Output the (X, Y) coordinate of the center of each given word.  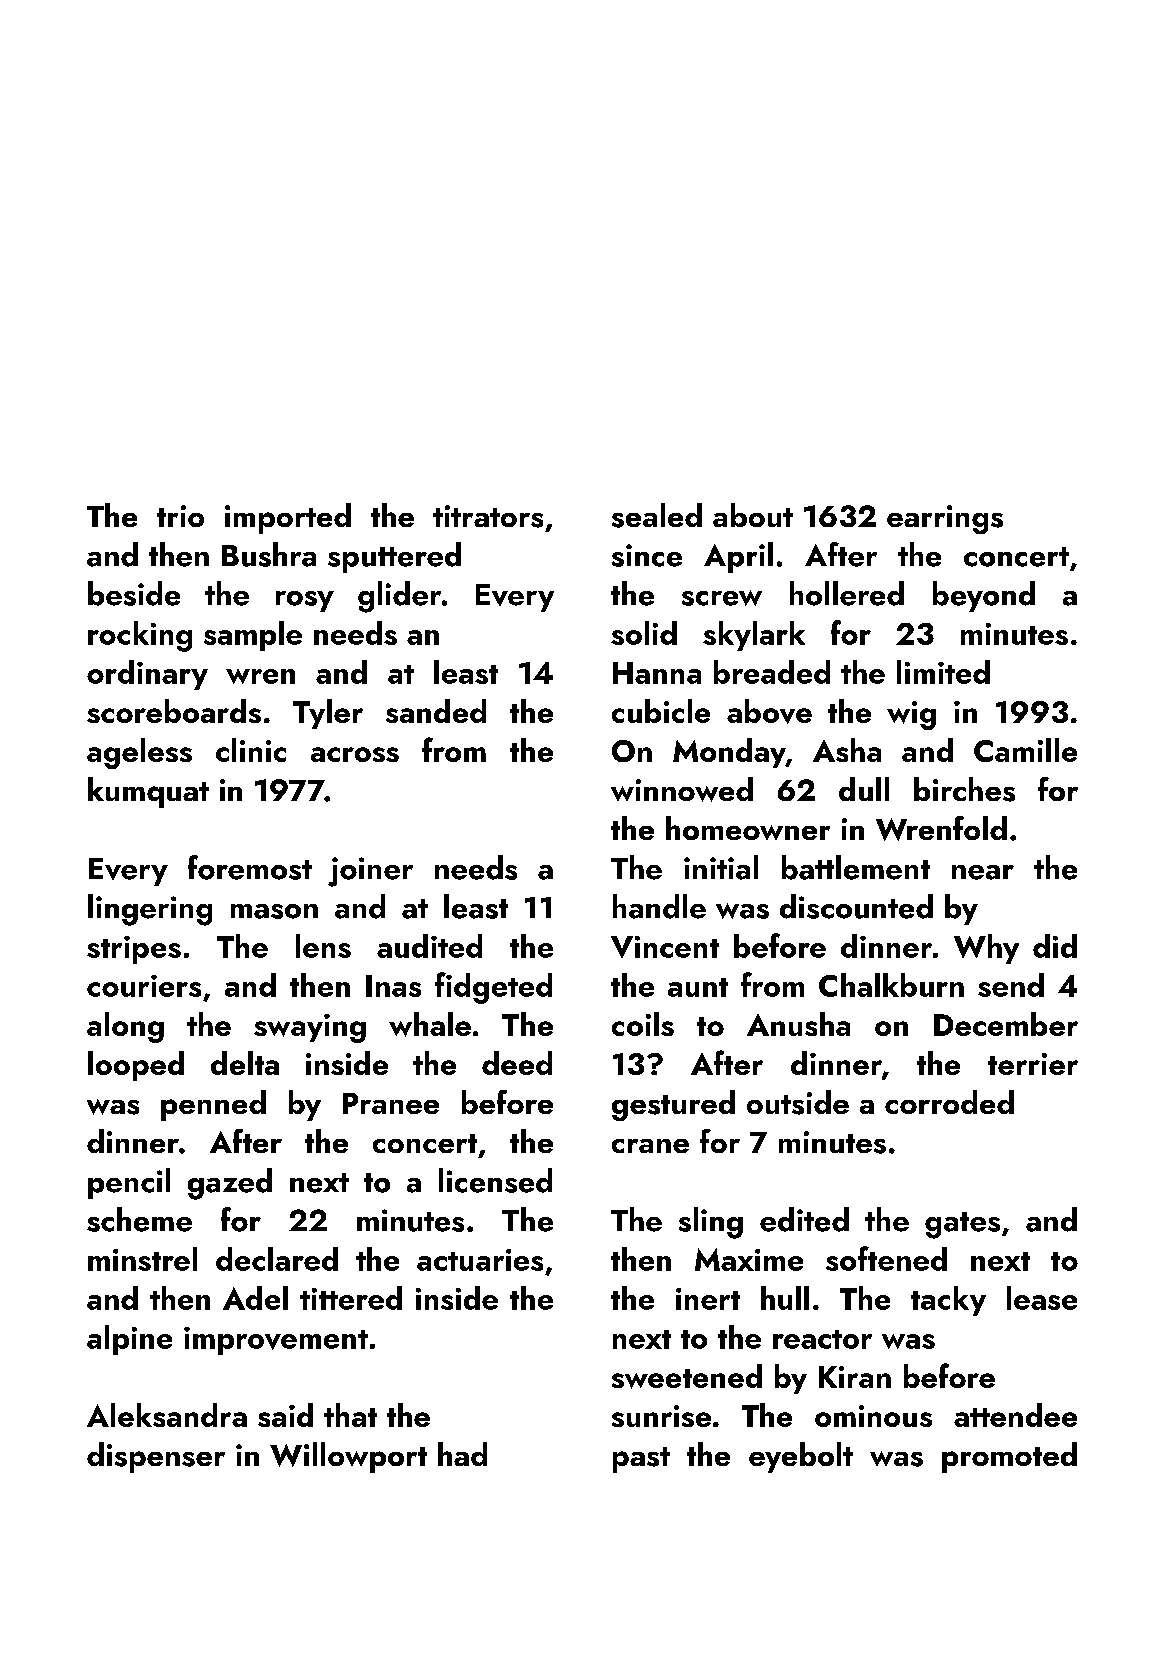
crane (650, 1146)
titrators (488, 516)
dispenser (156, 1457)
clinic (251, 750)
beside (134, 593)
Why (986, 949)
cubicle (661, 711)
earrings (945, 519)
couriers (144, 986)
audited (429, 946)
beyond (984, 596)
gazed (230, 1184)
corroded (949, 1102)
